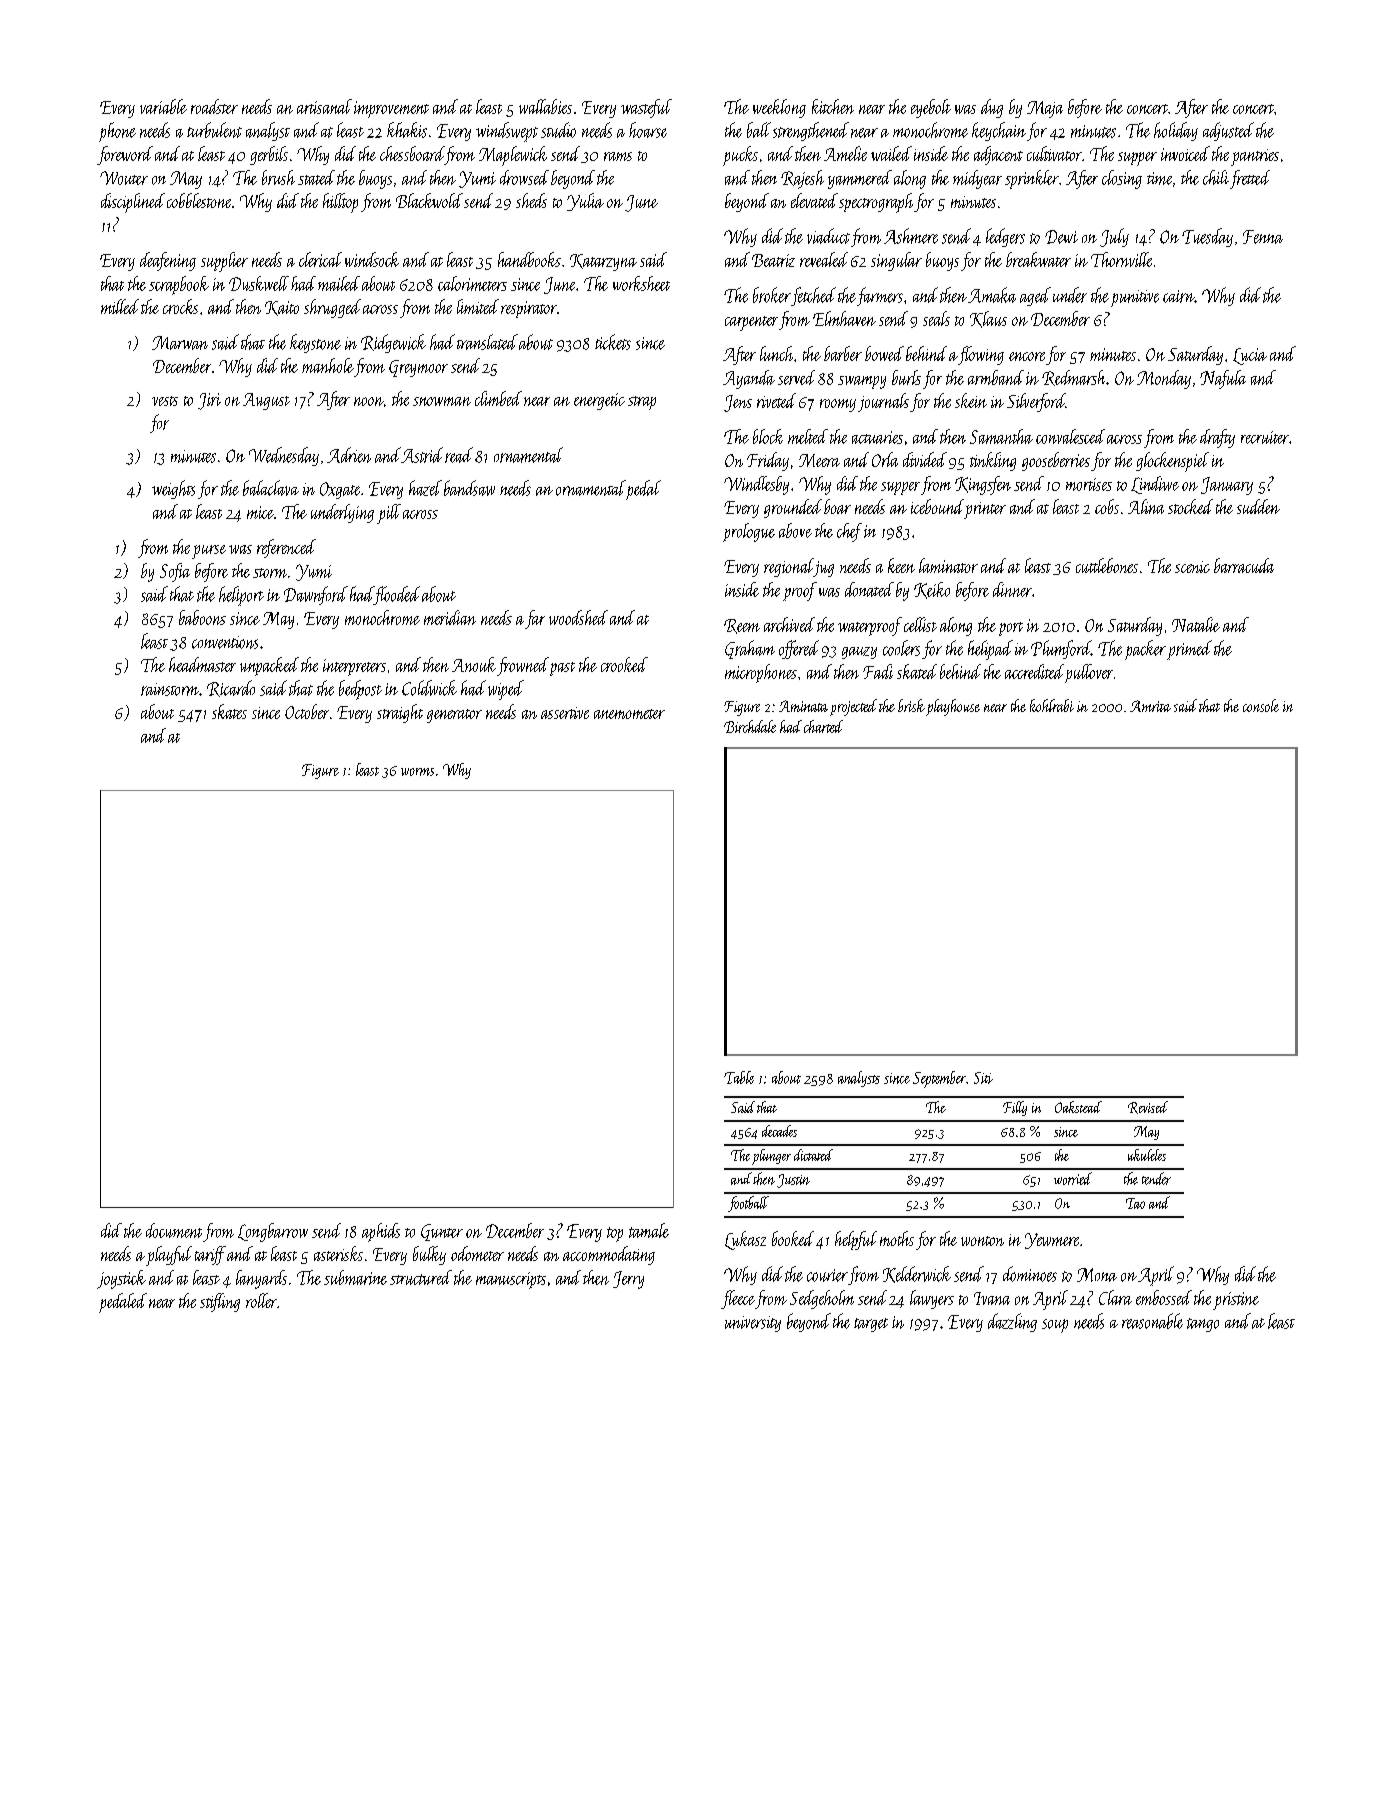  What do you see at coordinates (381, 1232) in the page?
I see `aphids` at bounding box center [381, 1232].
